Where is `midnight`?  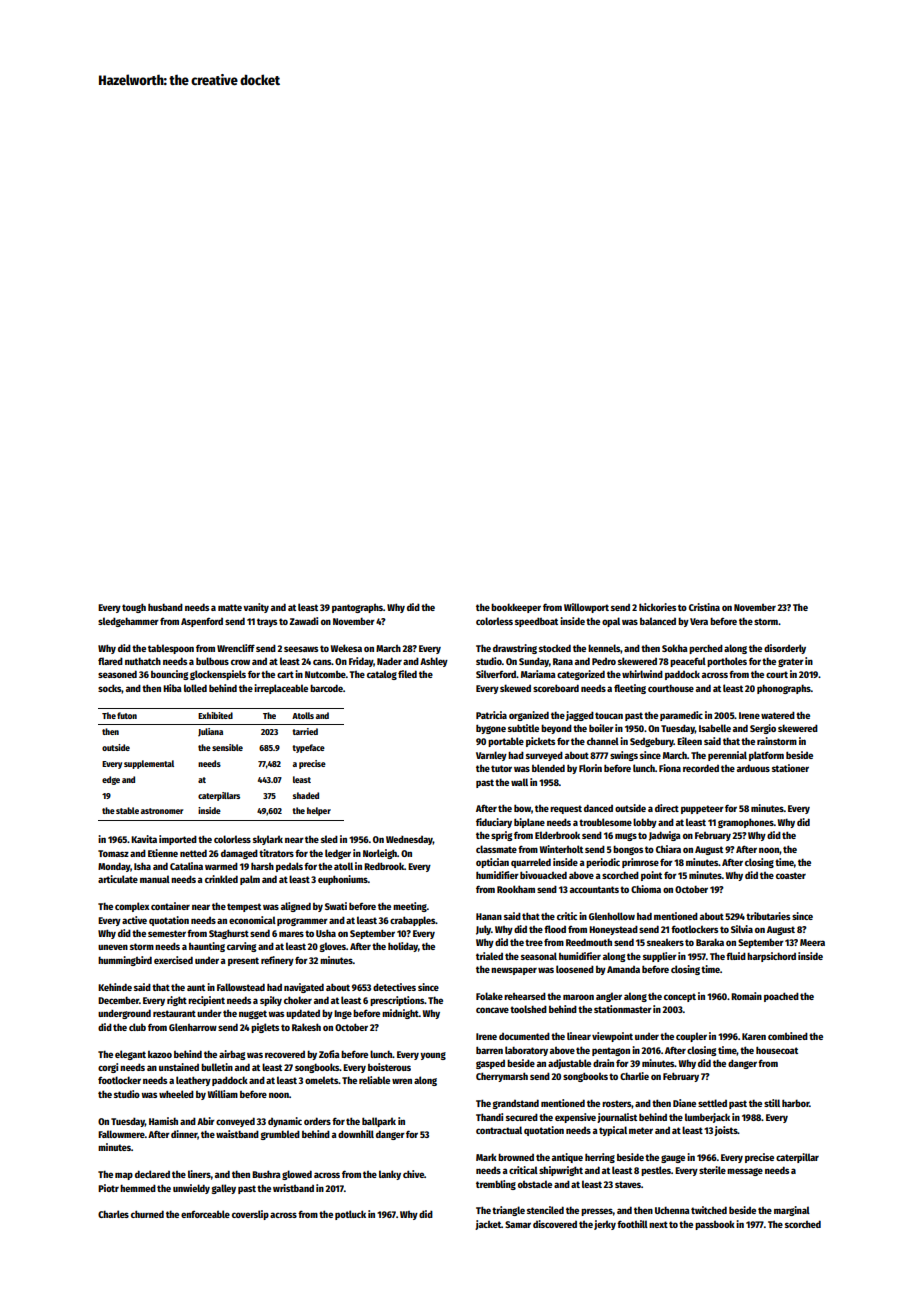
midnight is located at coordinates (400, 1014).
